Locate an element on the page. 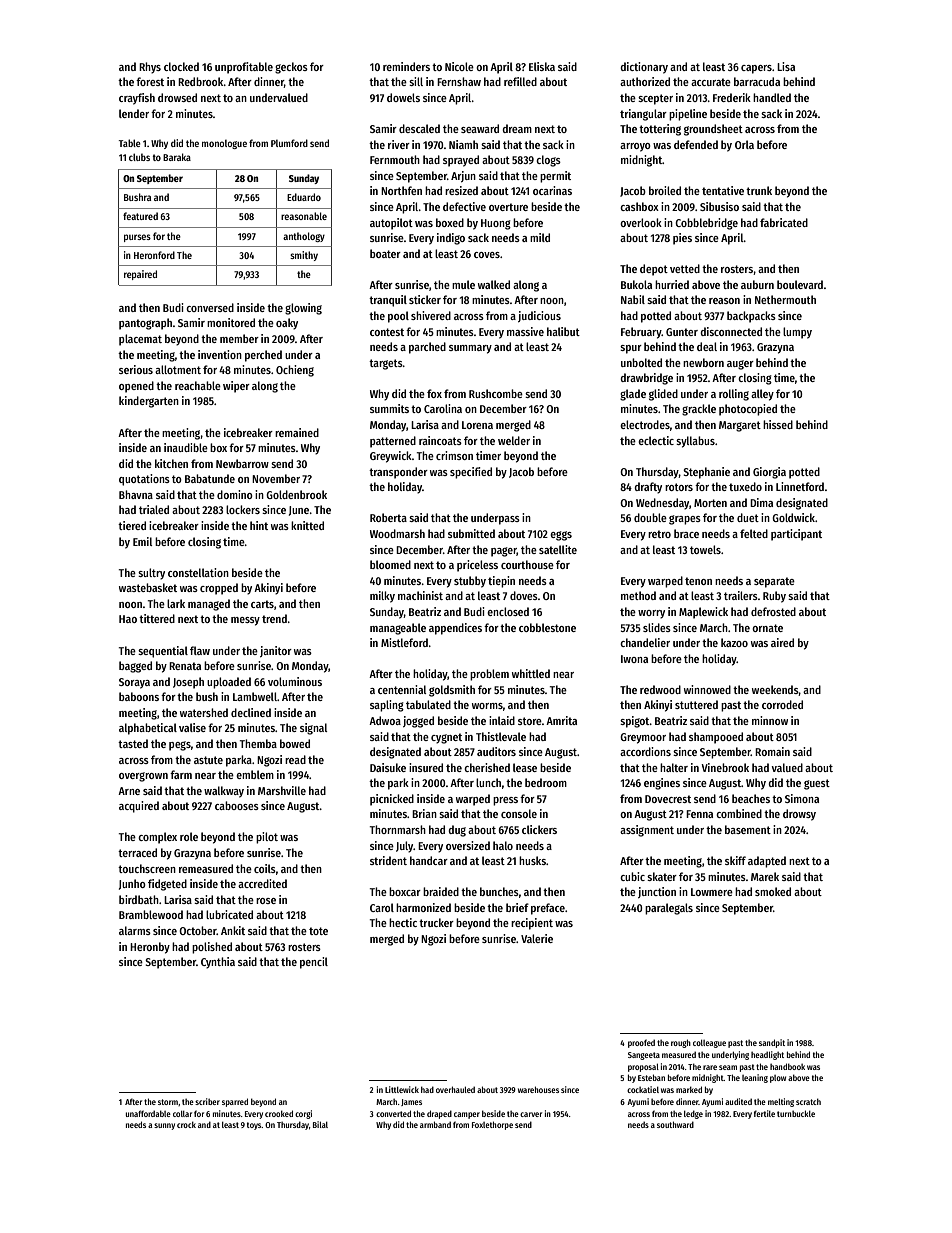 Image resolution: width=952 pixels, height=1233 pixels. Maplewick is located at coordinates (703, 613).
